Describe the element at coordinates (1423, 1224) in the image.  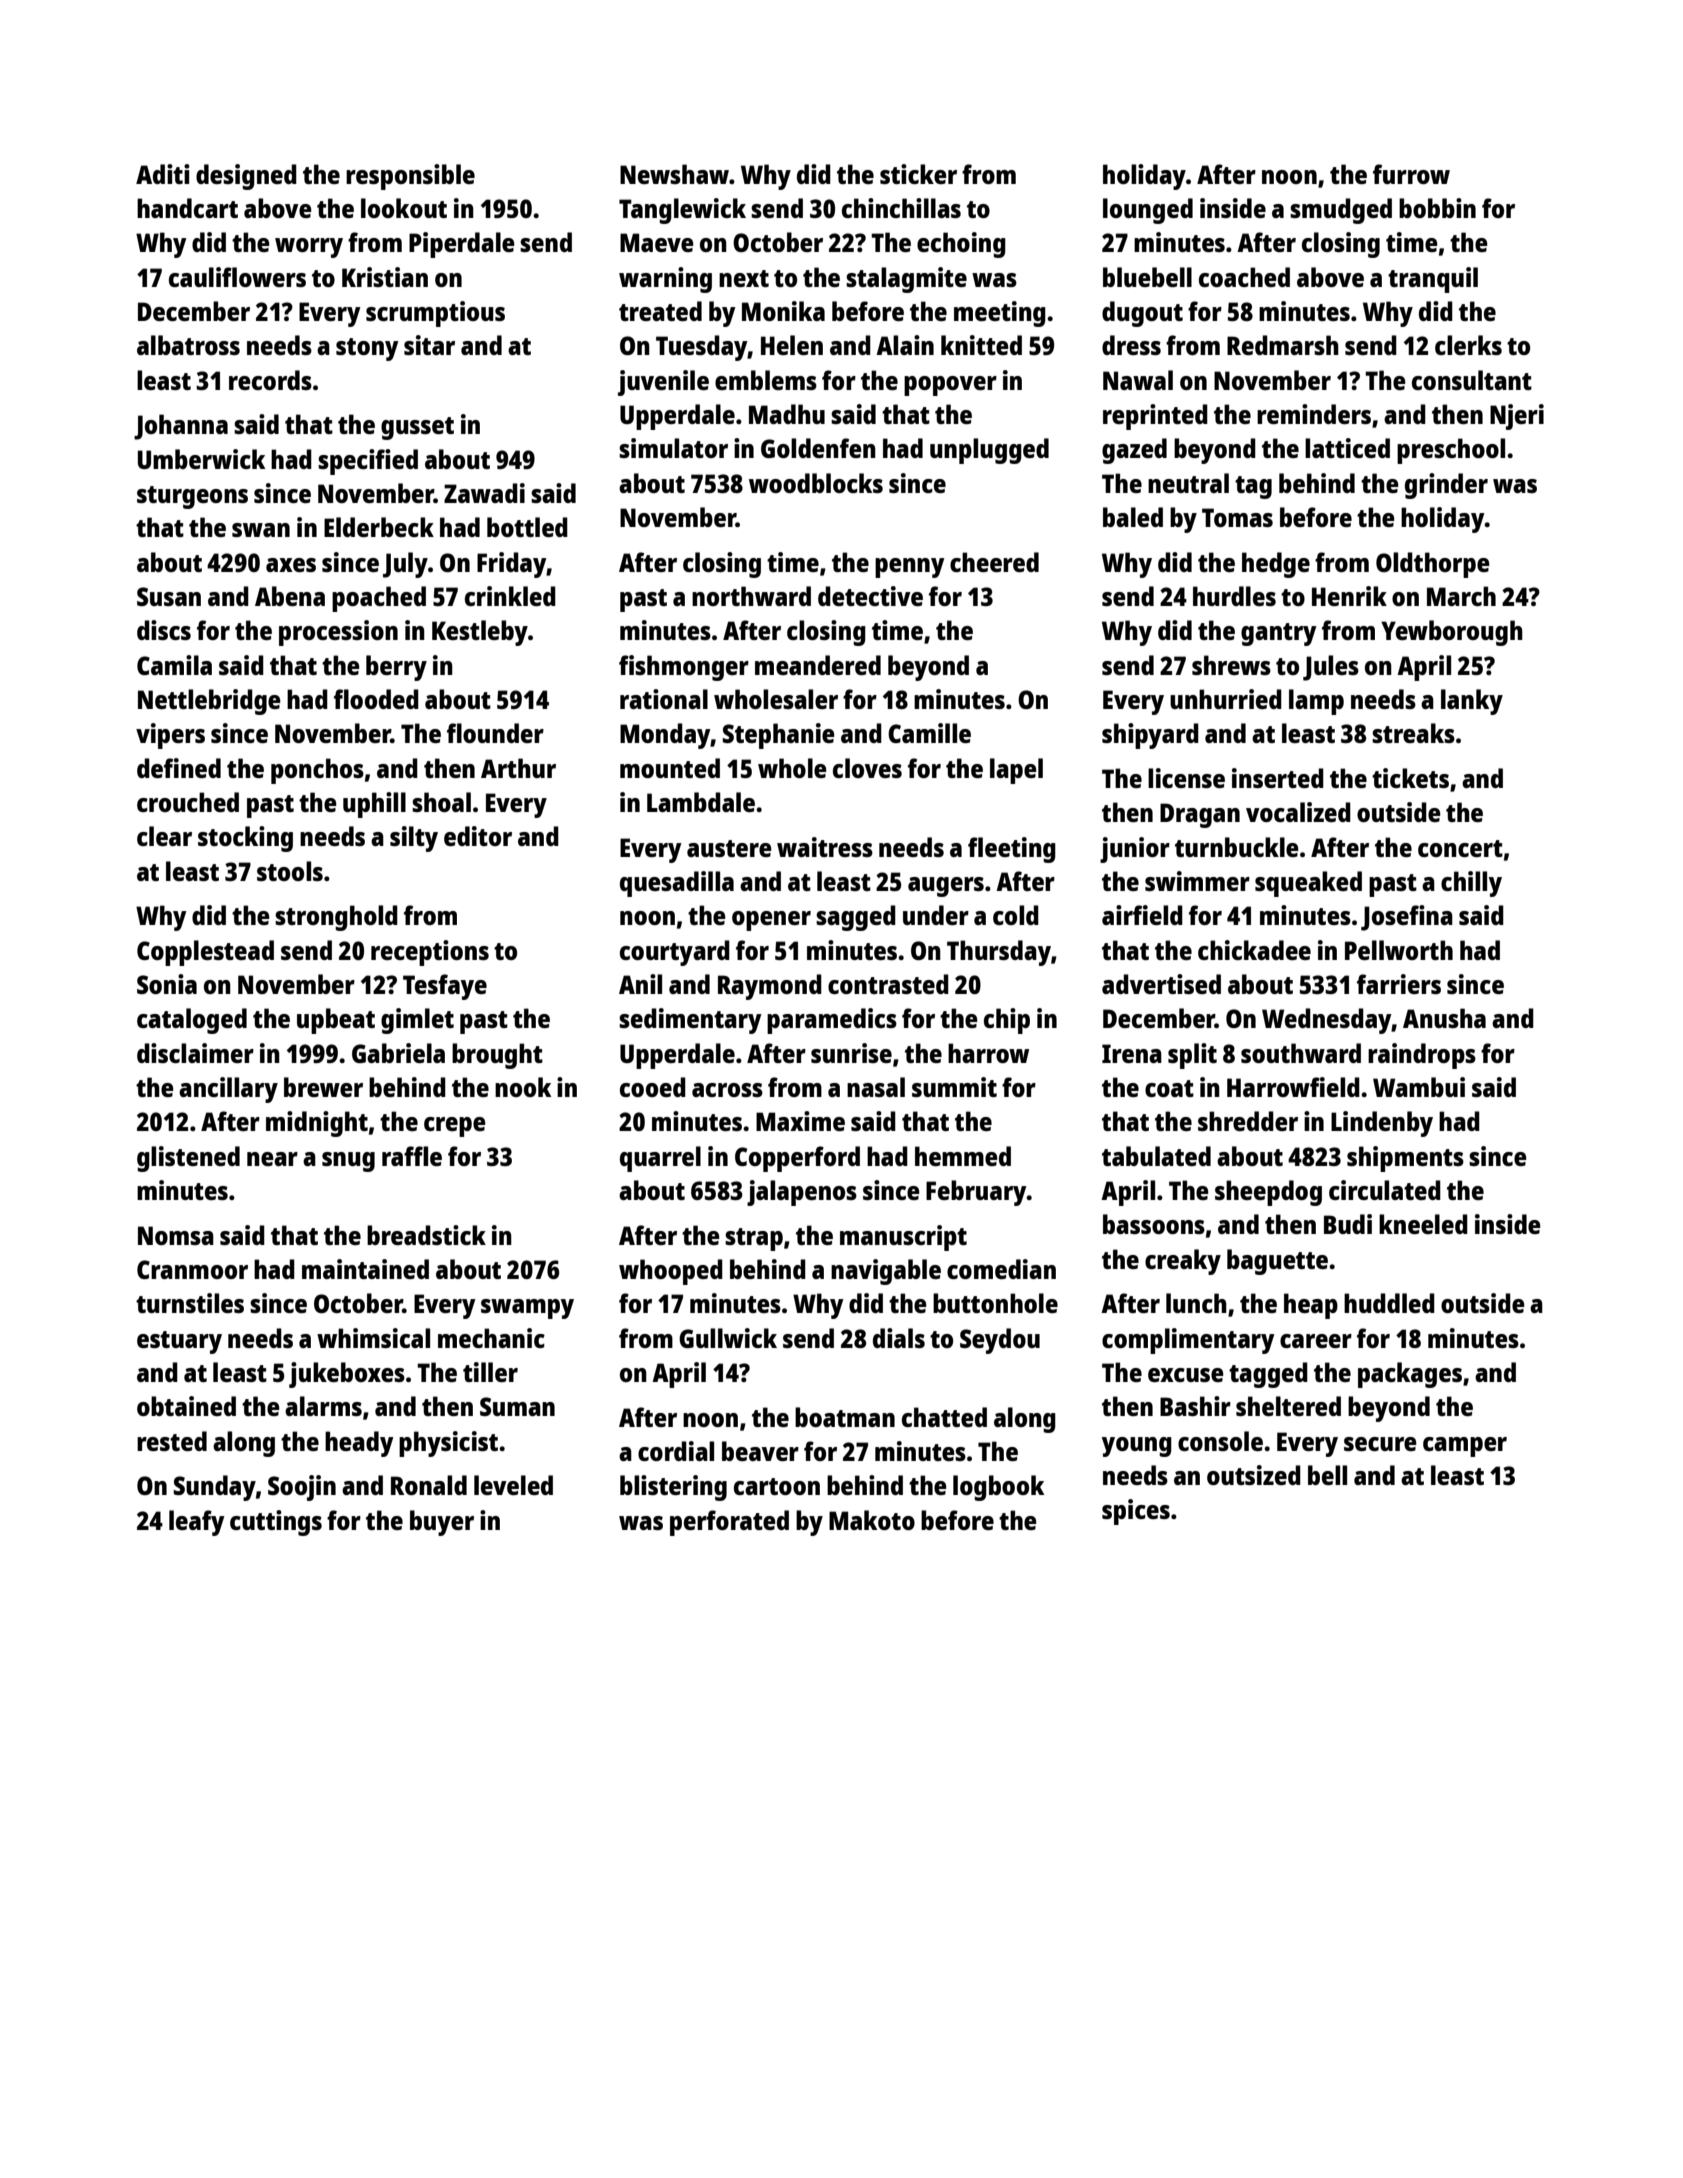
I see `kneeled` at that location.
